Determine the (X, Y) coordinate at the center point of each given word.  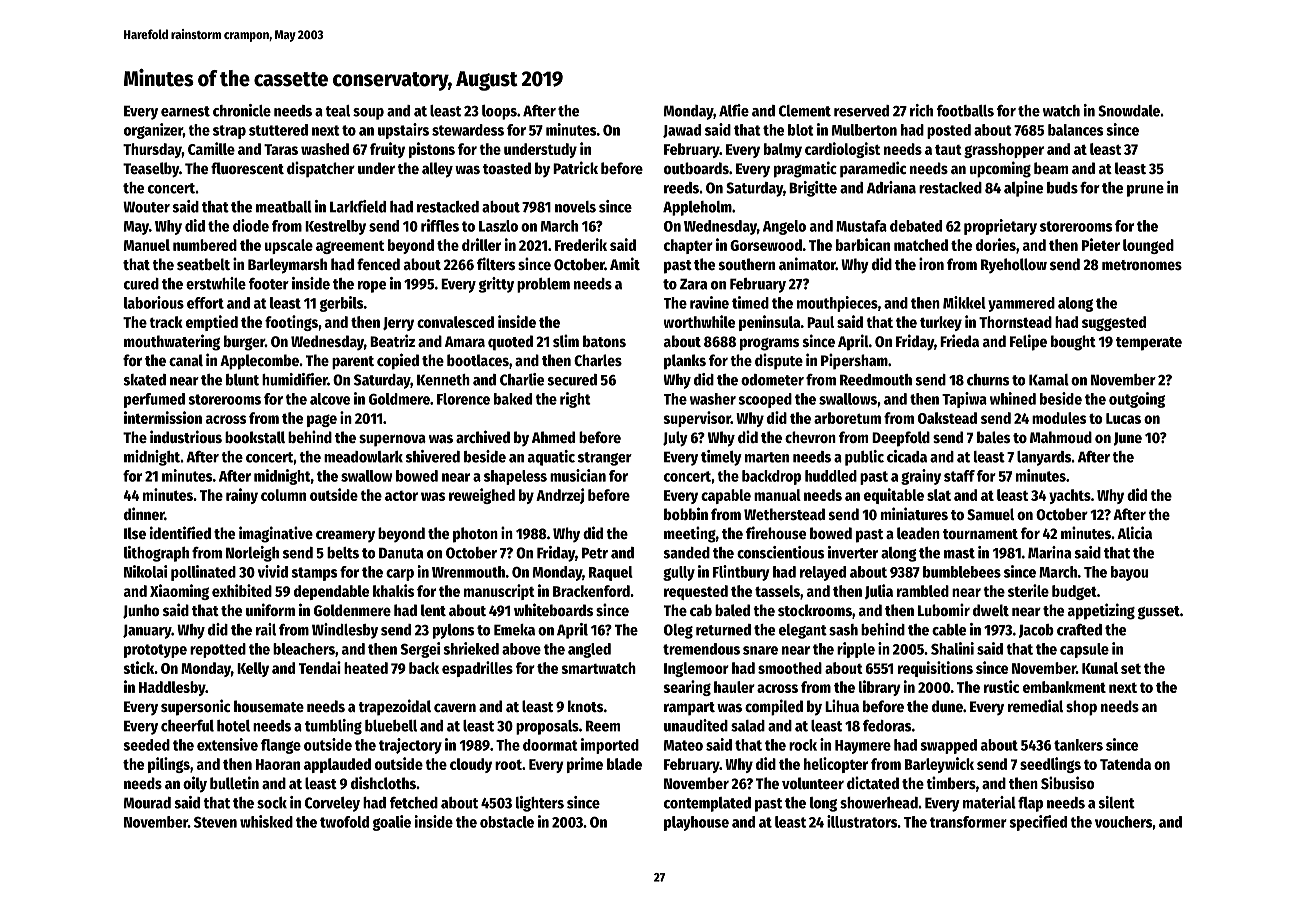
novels (575, 207)
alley (437, 170)
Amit (625, 263)
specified (1038, 823)
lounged (1148, 246)
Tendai (320, 667)
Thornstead (1015, 322)
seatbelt (203, 264)
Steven (215, 822)
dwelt (991, 610)
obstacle (507, 822)
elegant (803, 631)
